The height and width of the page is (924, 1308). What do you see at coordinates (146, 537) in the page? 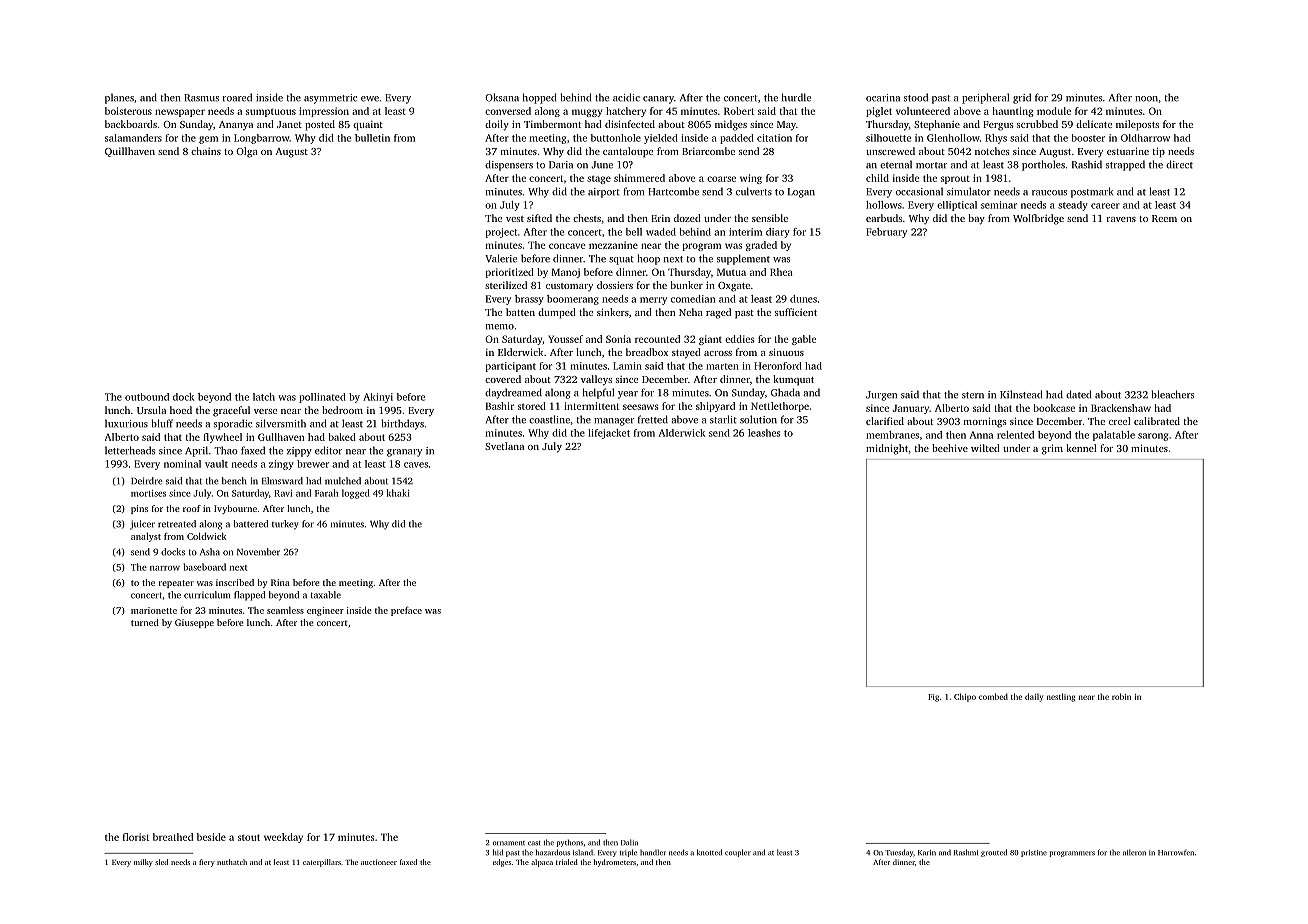
I see `analyst` at bounding box center [146, 537].
